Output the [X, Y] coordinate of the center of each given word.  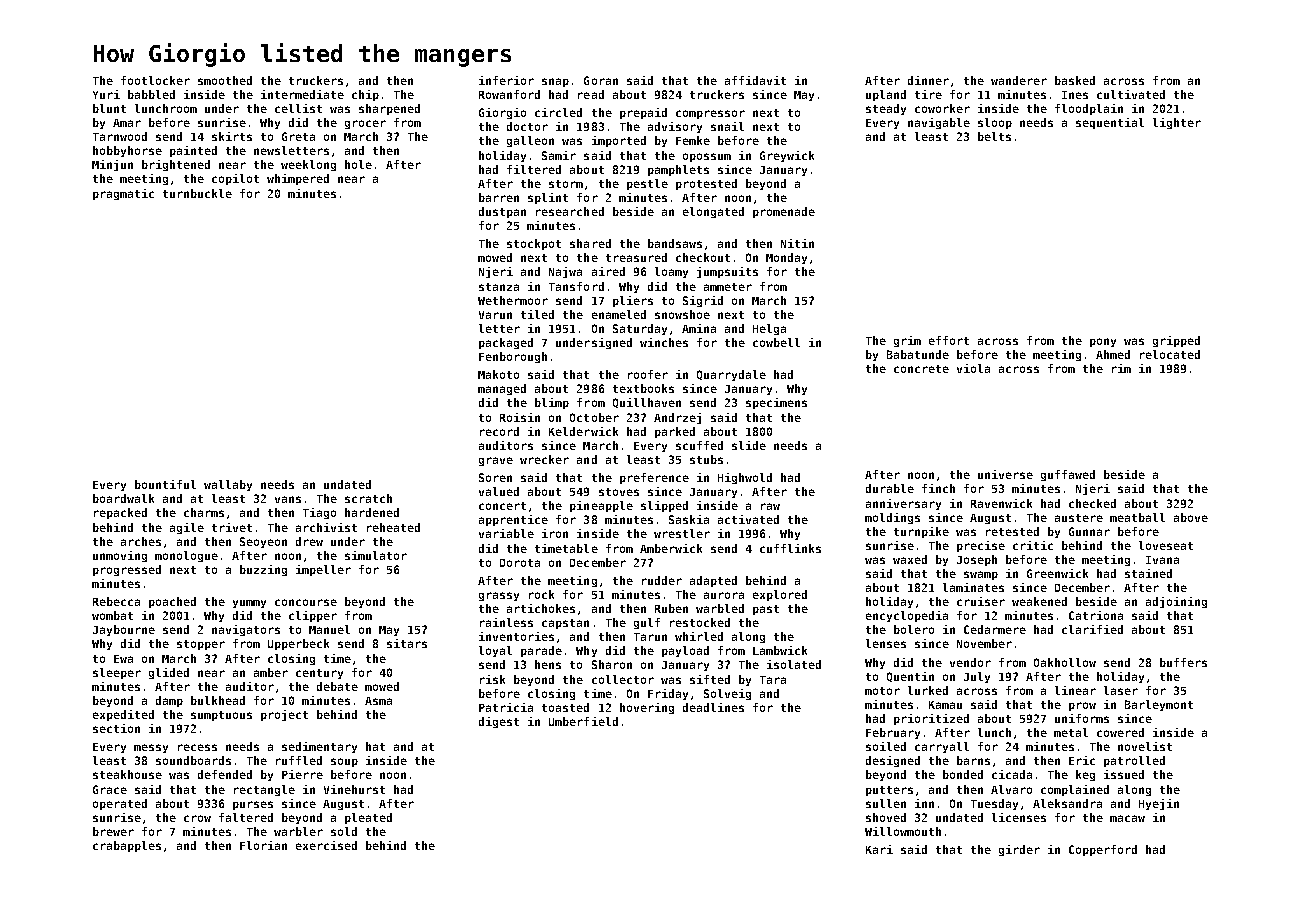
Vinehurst [354, 789]
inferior [506, 80]
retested [1012, 531]
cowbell [776, 342]
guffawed [1068, 475]
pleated [368, 818]
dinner [928, 80]
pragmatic [123, 194]
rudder [662, 580]
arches [141, 541]
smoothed [225, 80]
